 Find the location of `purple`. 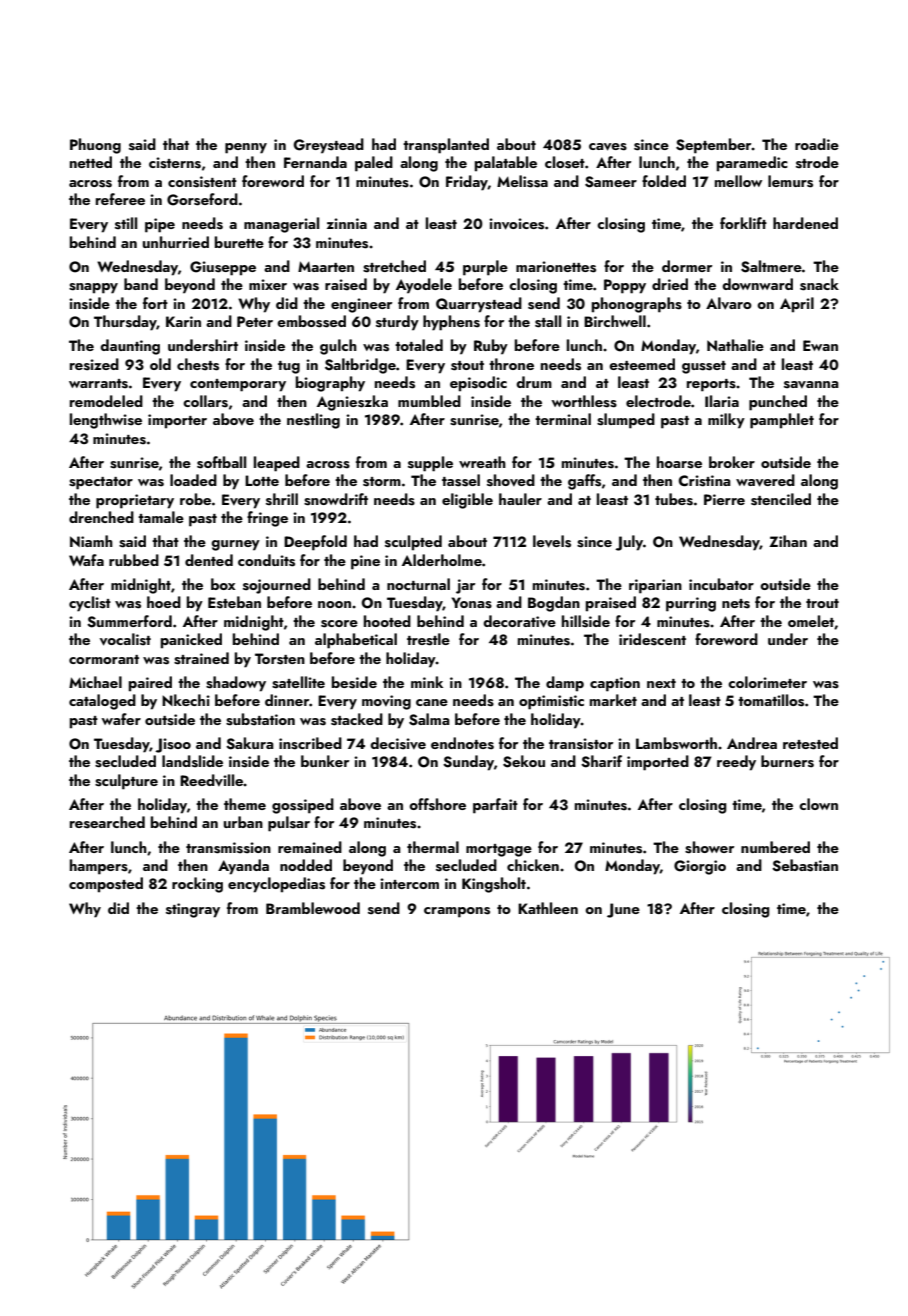

purple is located at coordinates (485, 268).
